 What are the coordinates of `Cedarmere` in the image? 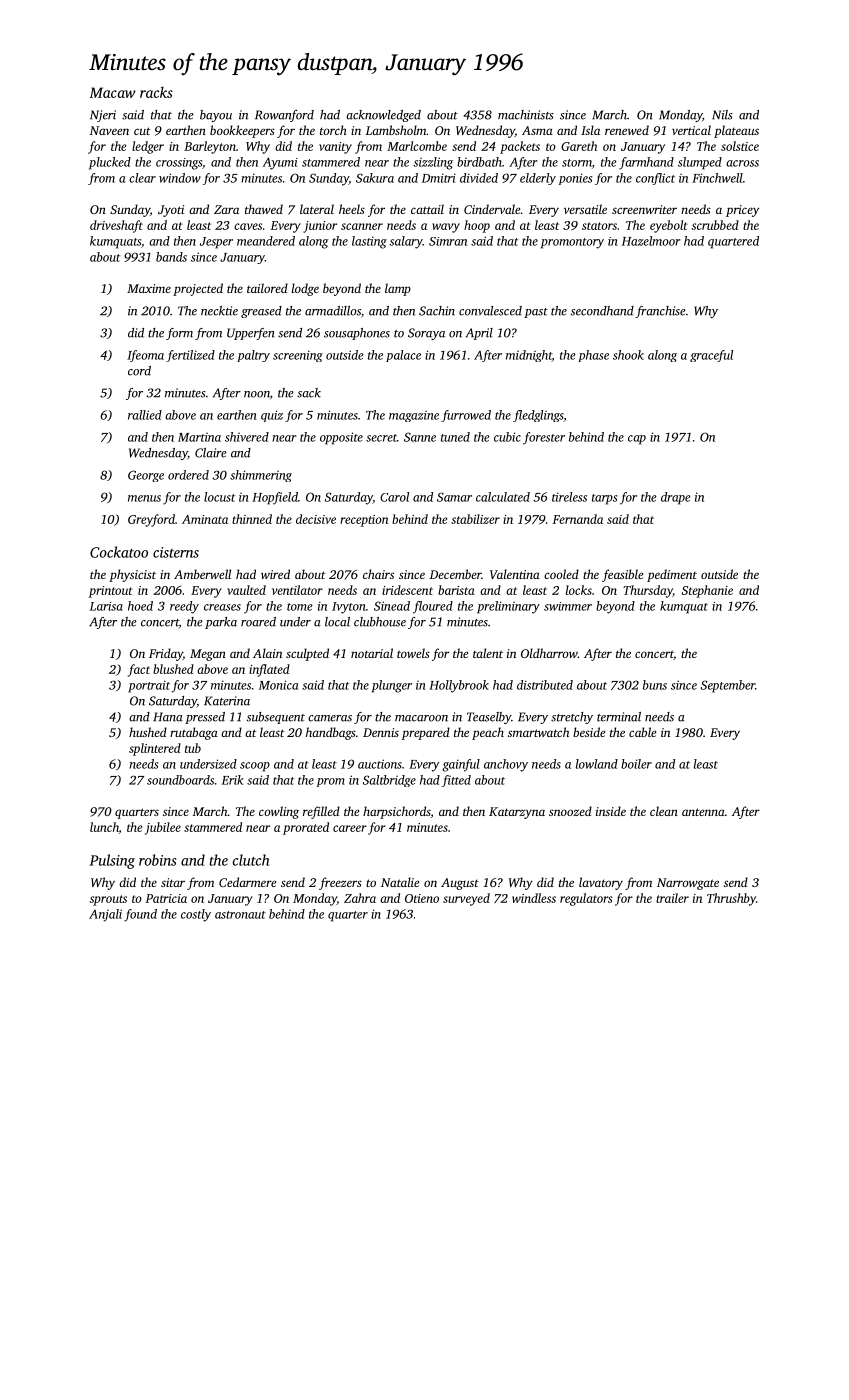 It's located at (247, 882).
